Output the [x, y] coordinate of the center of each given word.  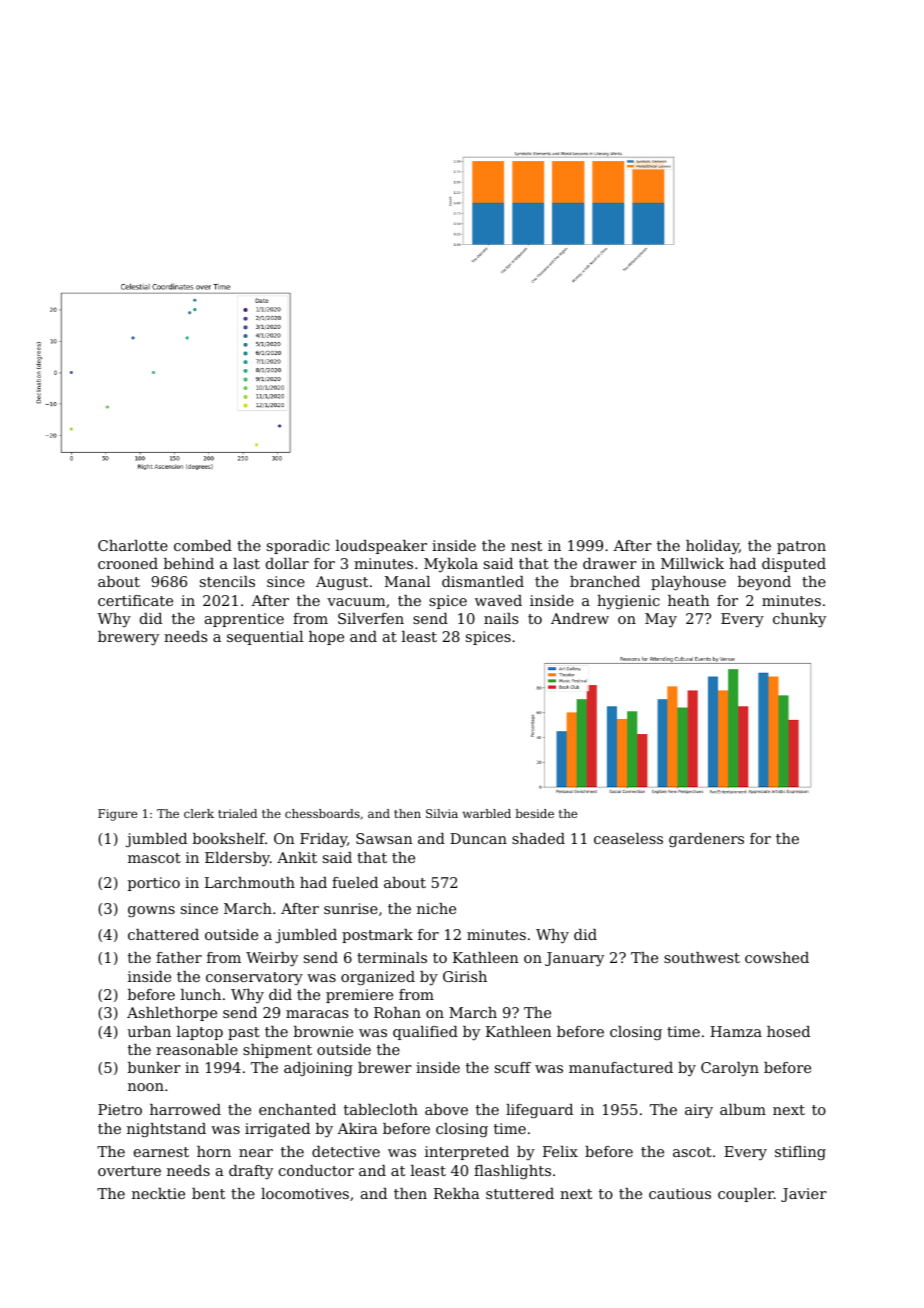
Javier [804, 1195]
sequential [265, 638]
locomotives [305, 1193]
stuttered [520, 1193]
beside [534, 813]
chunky [799, 620]
